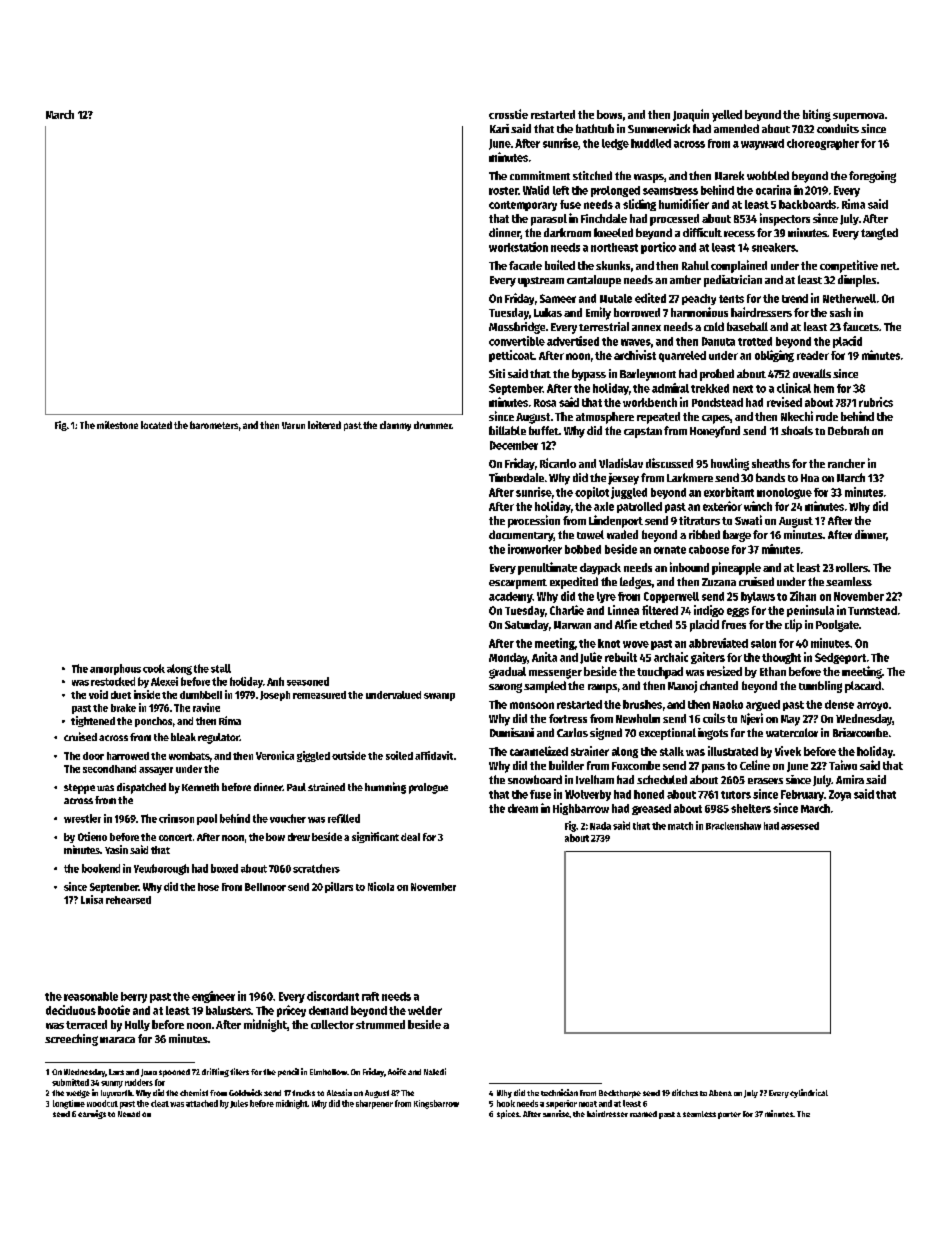 This screenshot has height=1233, width=952. Describe the element at coordinates (505, 688) in the screenshot. I see `sarong` at that location.
